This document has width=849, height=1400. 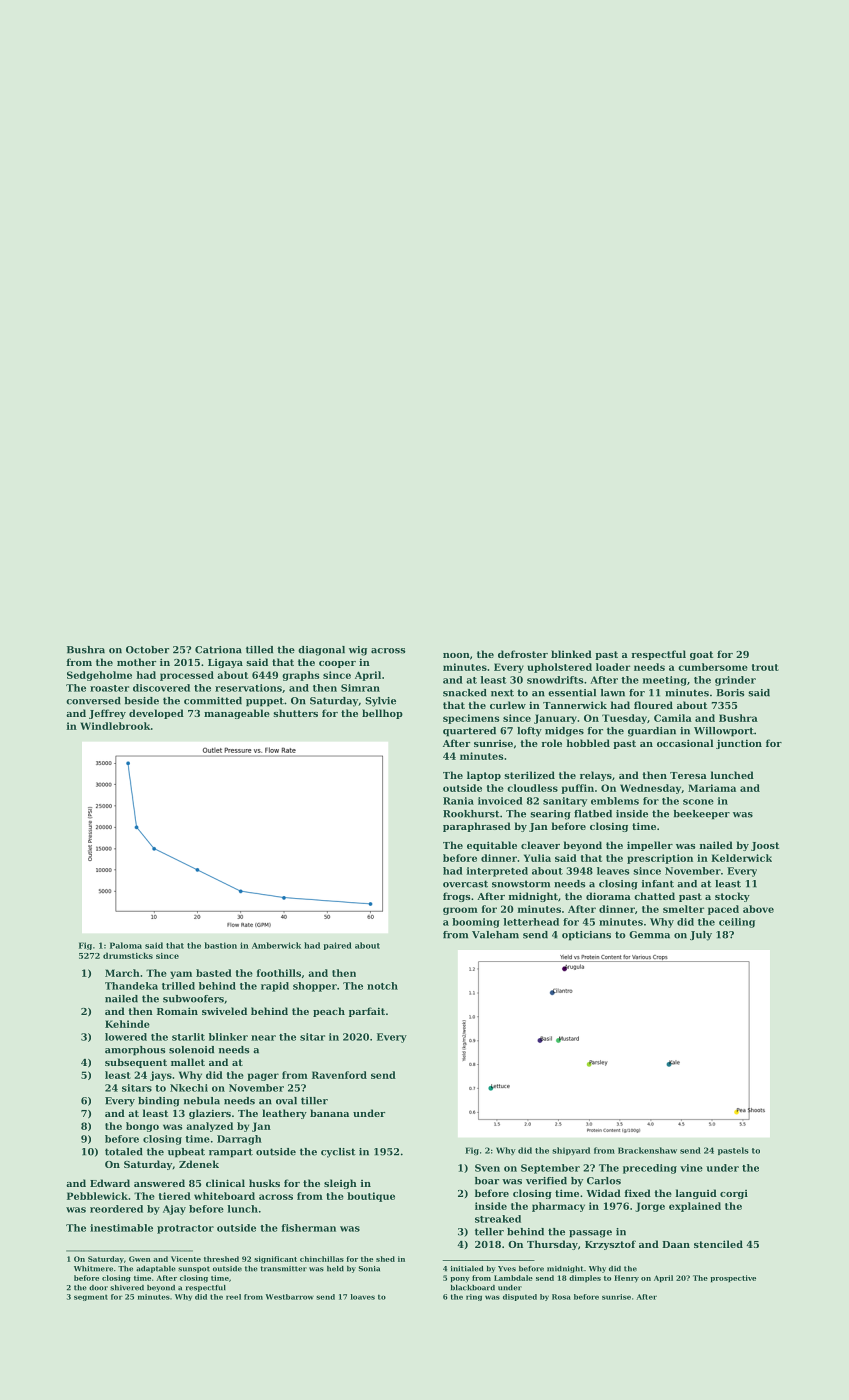 I want to click on Rania, so click(x=458, y=801).
